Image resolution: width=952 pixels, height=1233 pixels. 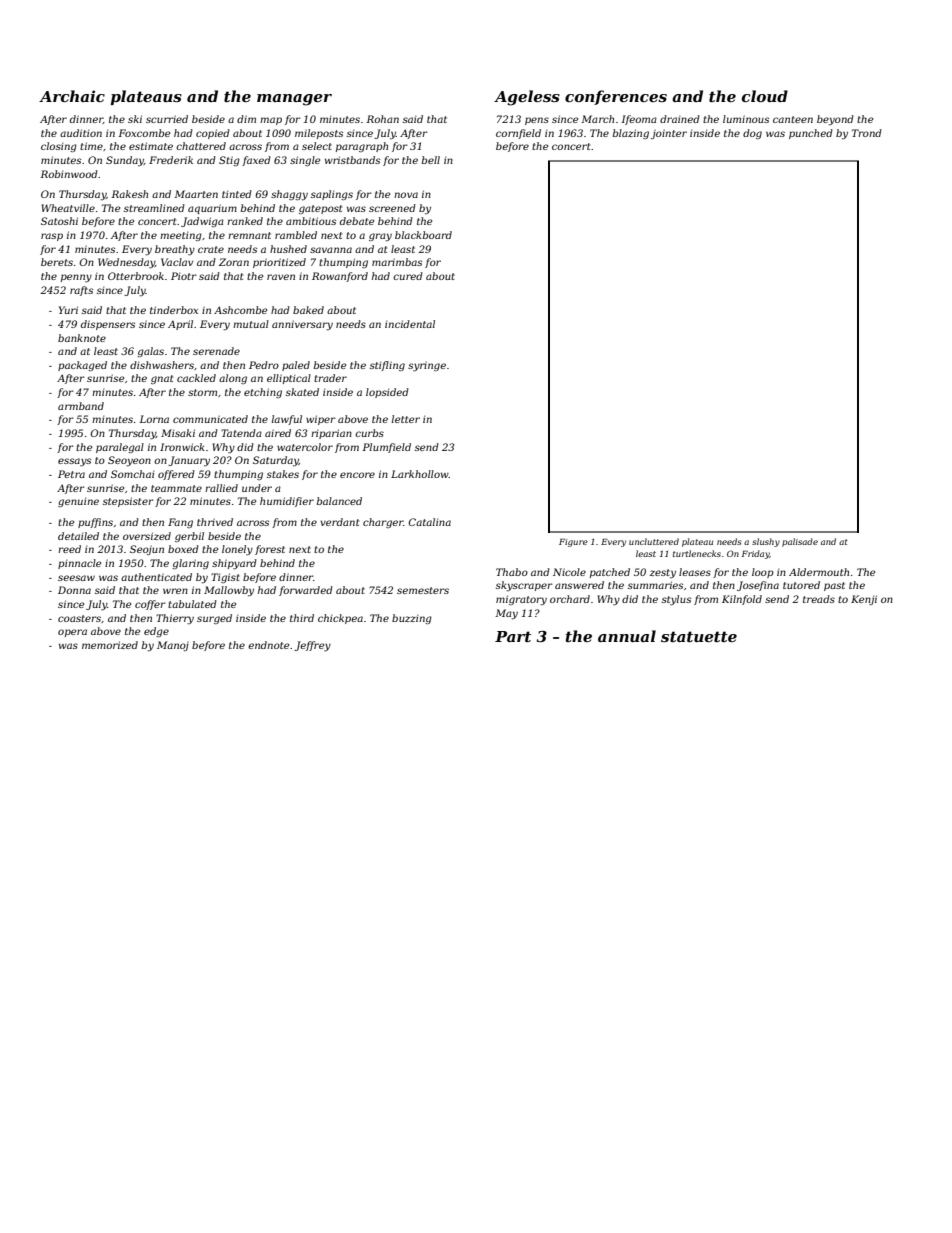 What do you see at coordinates (627, 636) in the page?
I see `annual` at bounding box center [627, 636].
